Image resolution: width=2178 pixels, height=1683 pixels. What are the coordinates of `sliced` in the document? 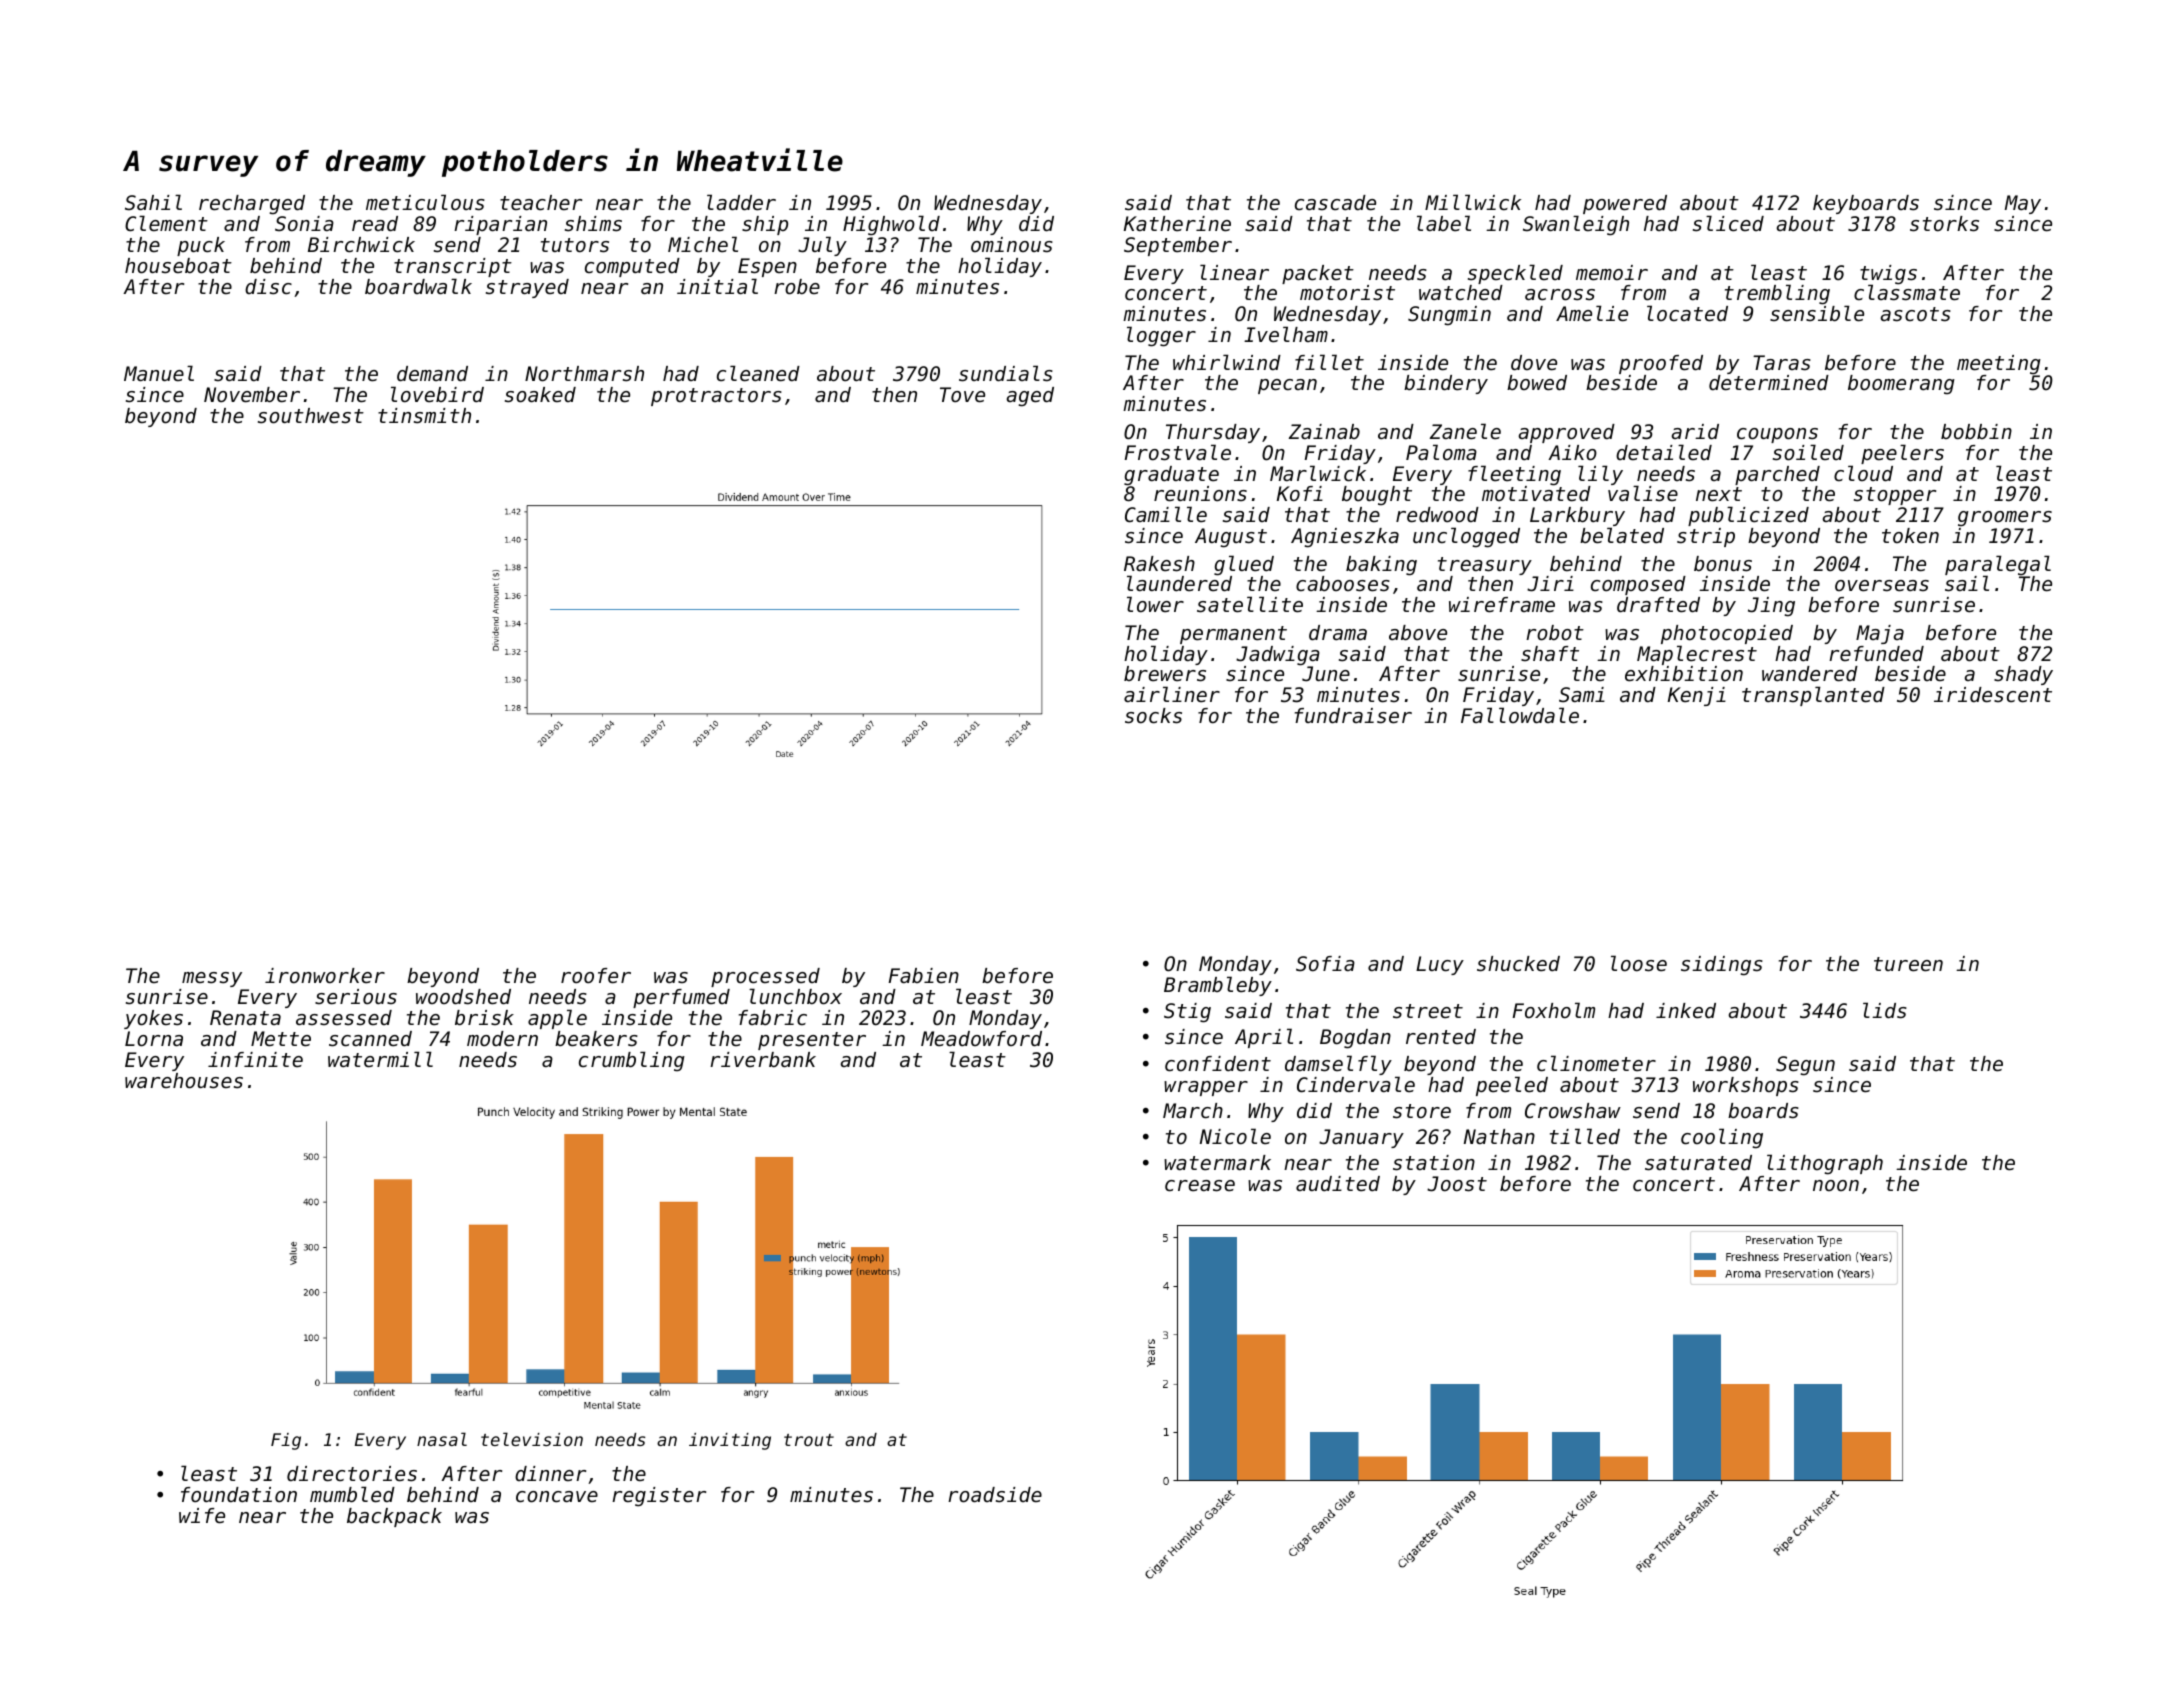 It's located at (1728, 223).
